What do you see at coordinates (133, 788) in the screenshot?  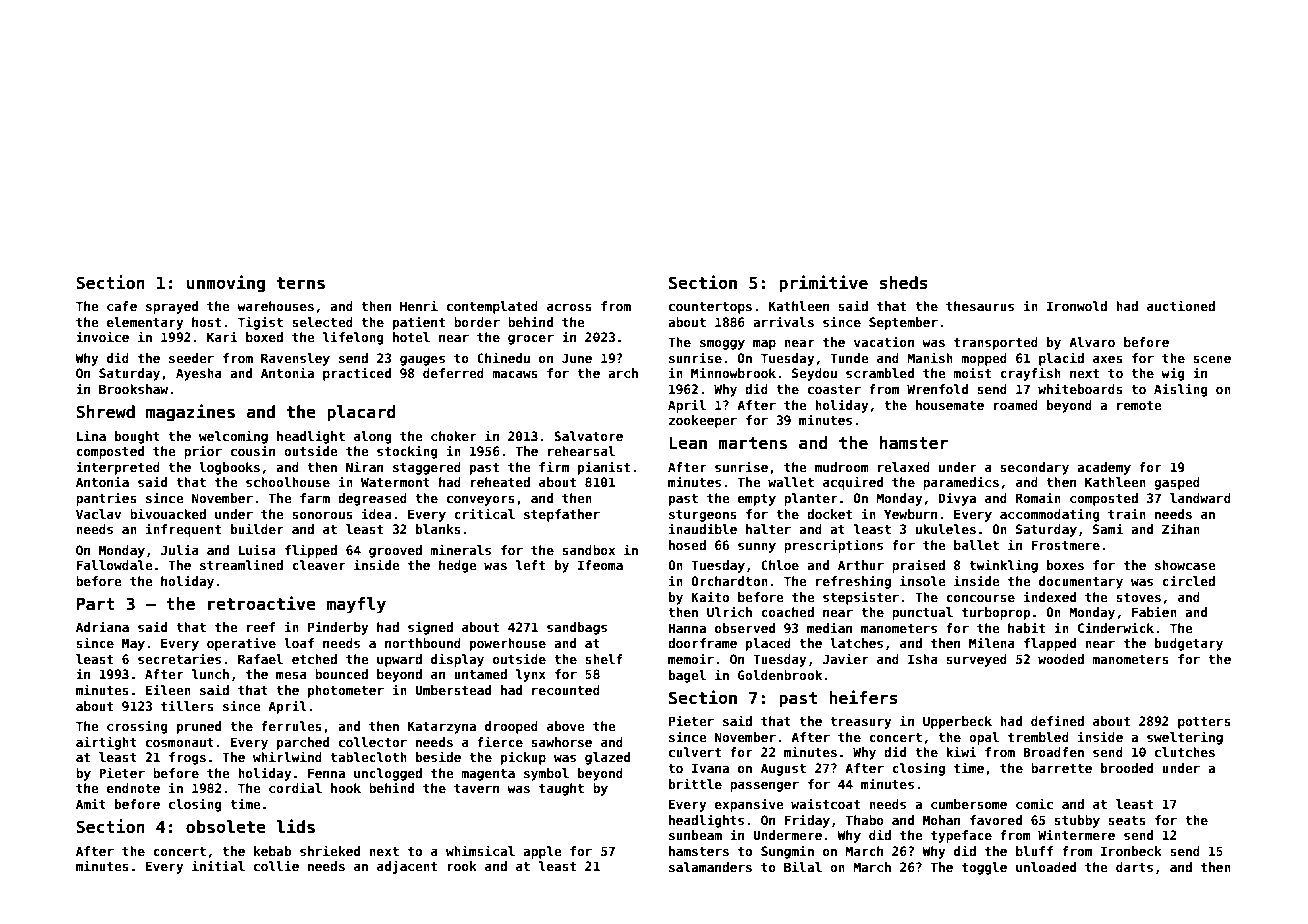 I see `endnote` at bounding box center [133, 788].
